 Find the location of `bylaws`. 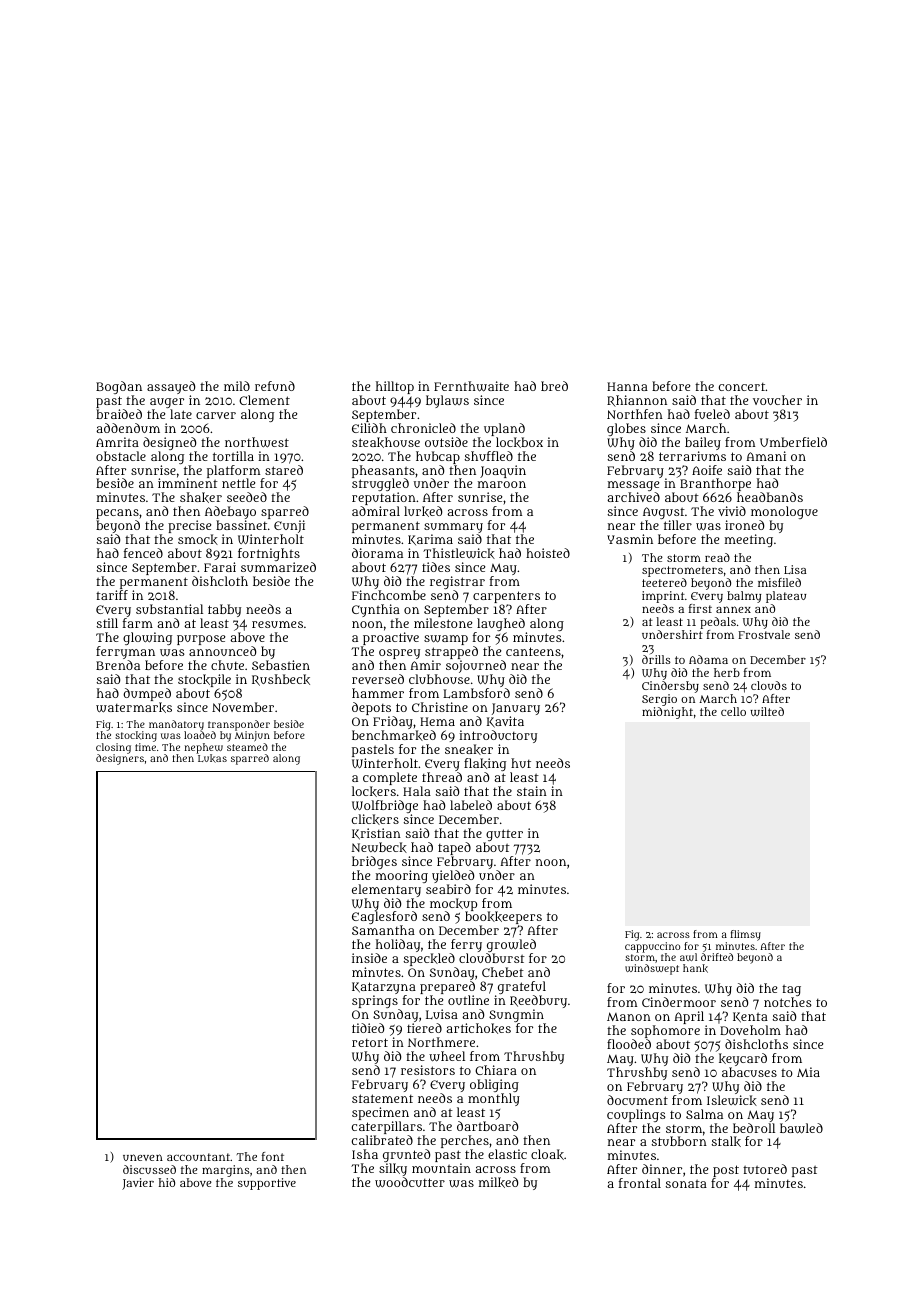

bylaws is located at coordinates (447, 401).
